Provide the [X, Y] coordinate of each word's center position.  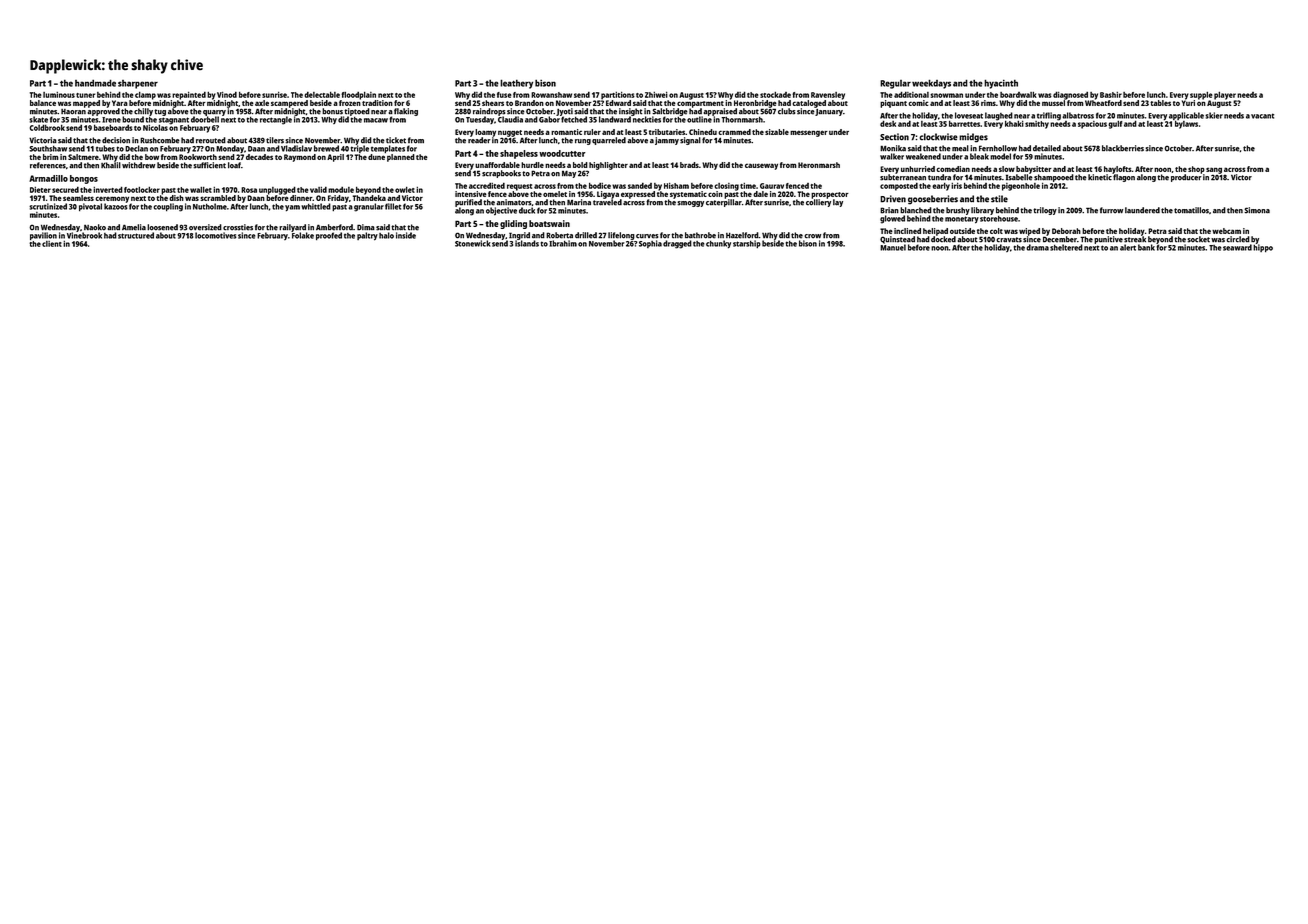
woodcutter [562, 153]
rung [583, 142]
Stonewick [473, 243]
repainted [189, 95]
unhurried [918, 169]
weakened [923, 156]
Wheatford [1103, 103]
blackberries [1123, 148]
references [48, 165]
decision [116, 140]
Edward [618, 103]
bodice [600, 185]
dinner [301, 198]
